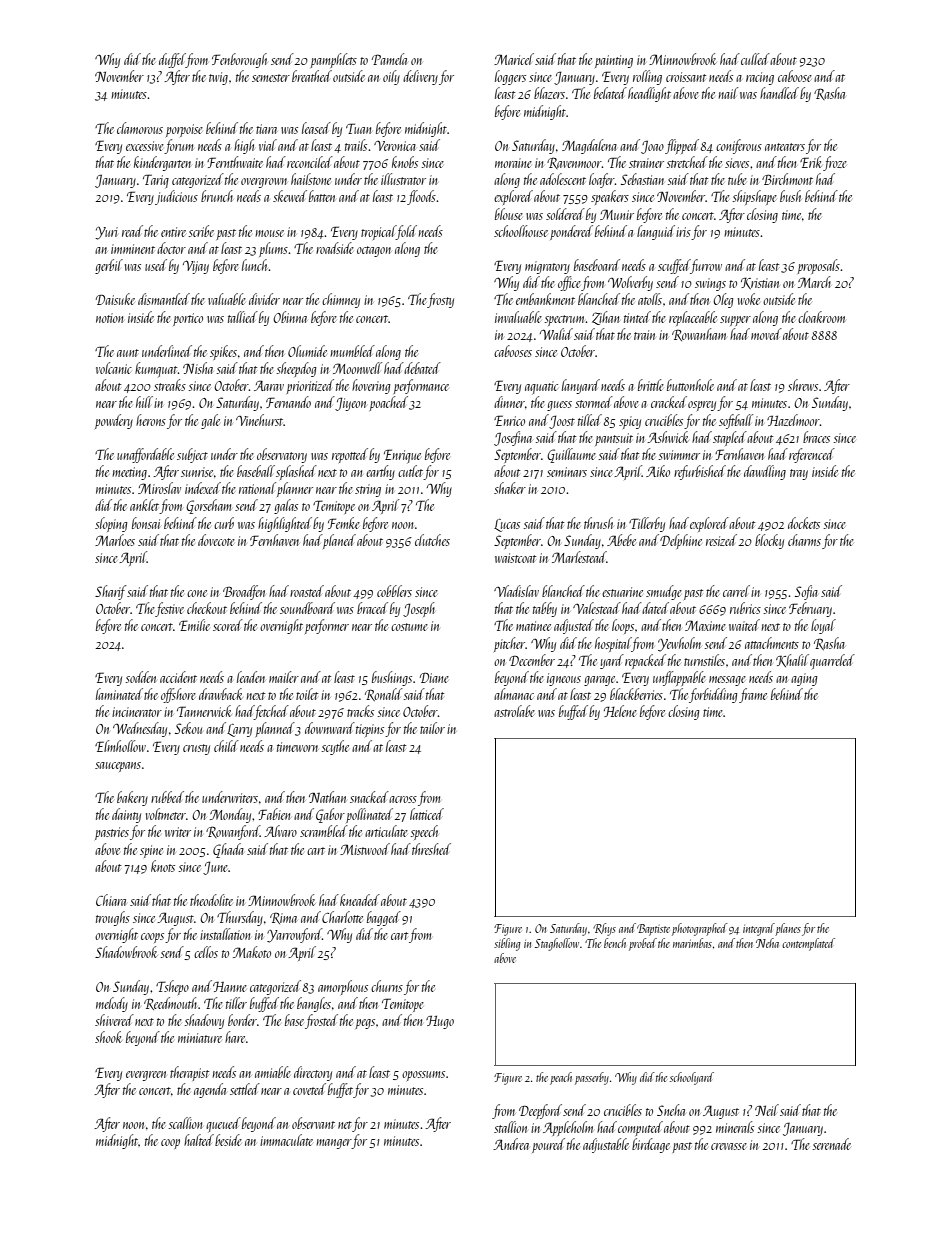  Describe the element at coordinates (288, 402) in the screenshot. I see `Fernando` at that location.
